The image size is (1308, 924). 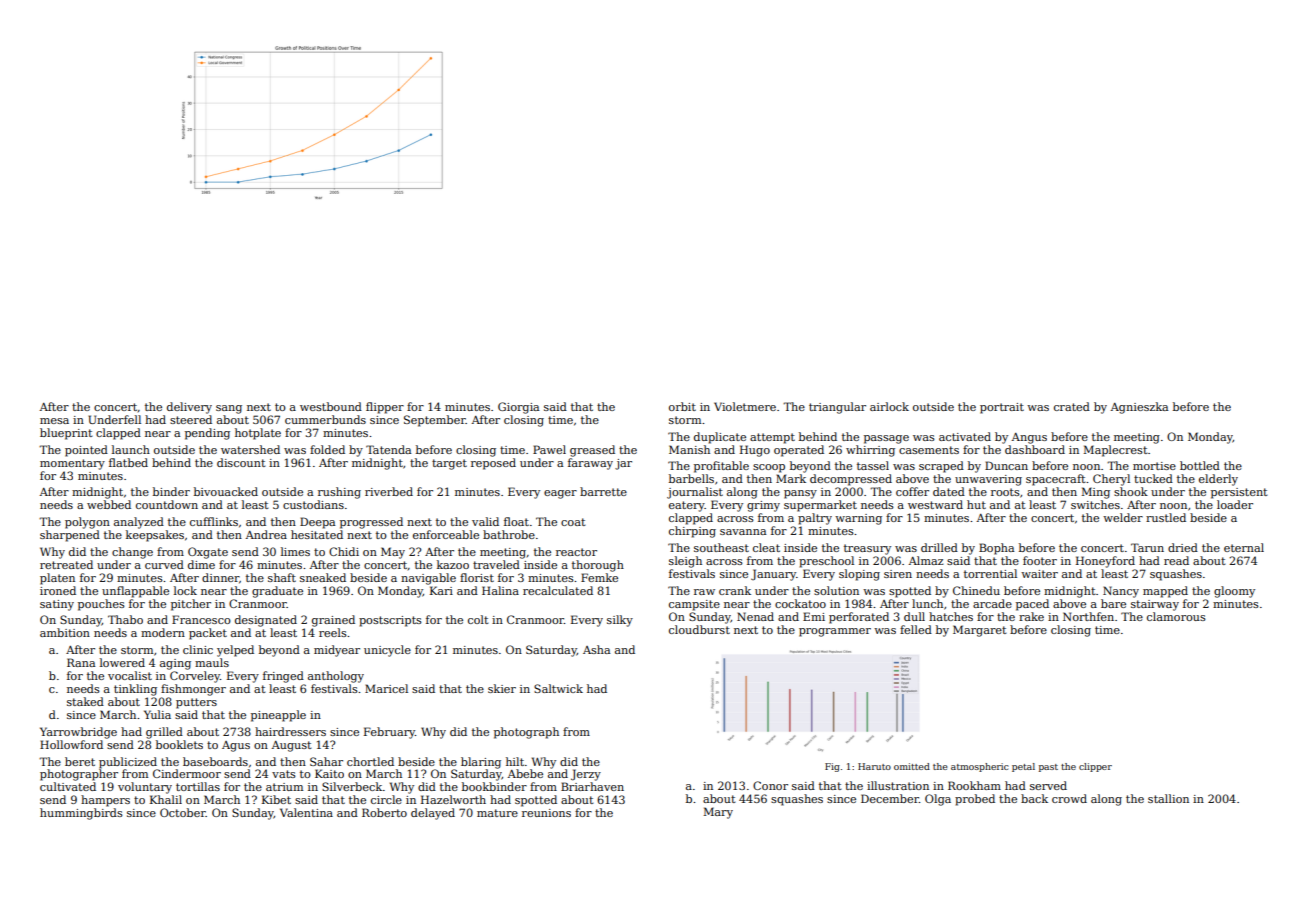 What do you see at coordinates (939, 547) in the screenshot?
I see `drilled` at bounding box center [939, 547].
